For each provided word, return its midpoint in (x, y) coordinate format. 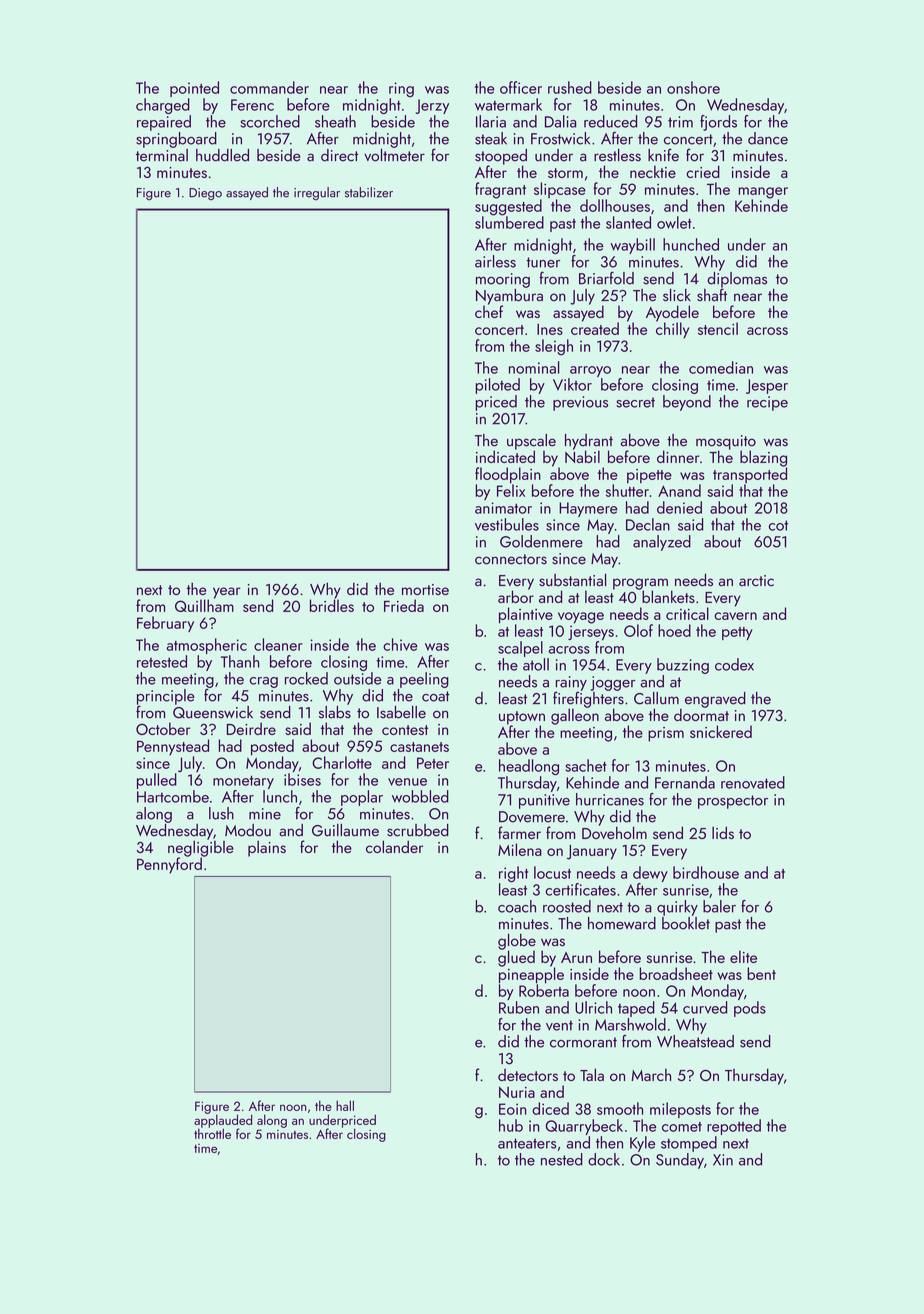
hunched (691, 244)
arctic (756, 580)
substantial (572, 580)
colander (394, 846)
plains (267, 848)
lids (723, 832)
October (163, 728)
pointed (194, 89)
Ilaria (491, 121)
